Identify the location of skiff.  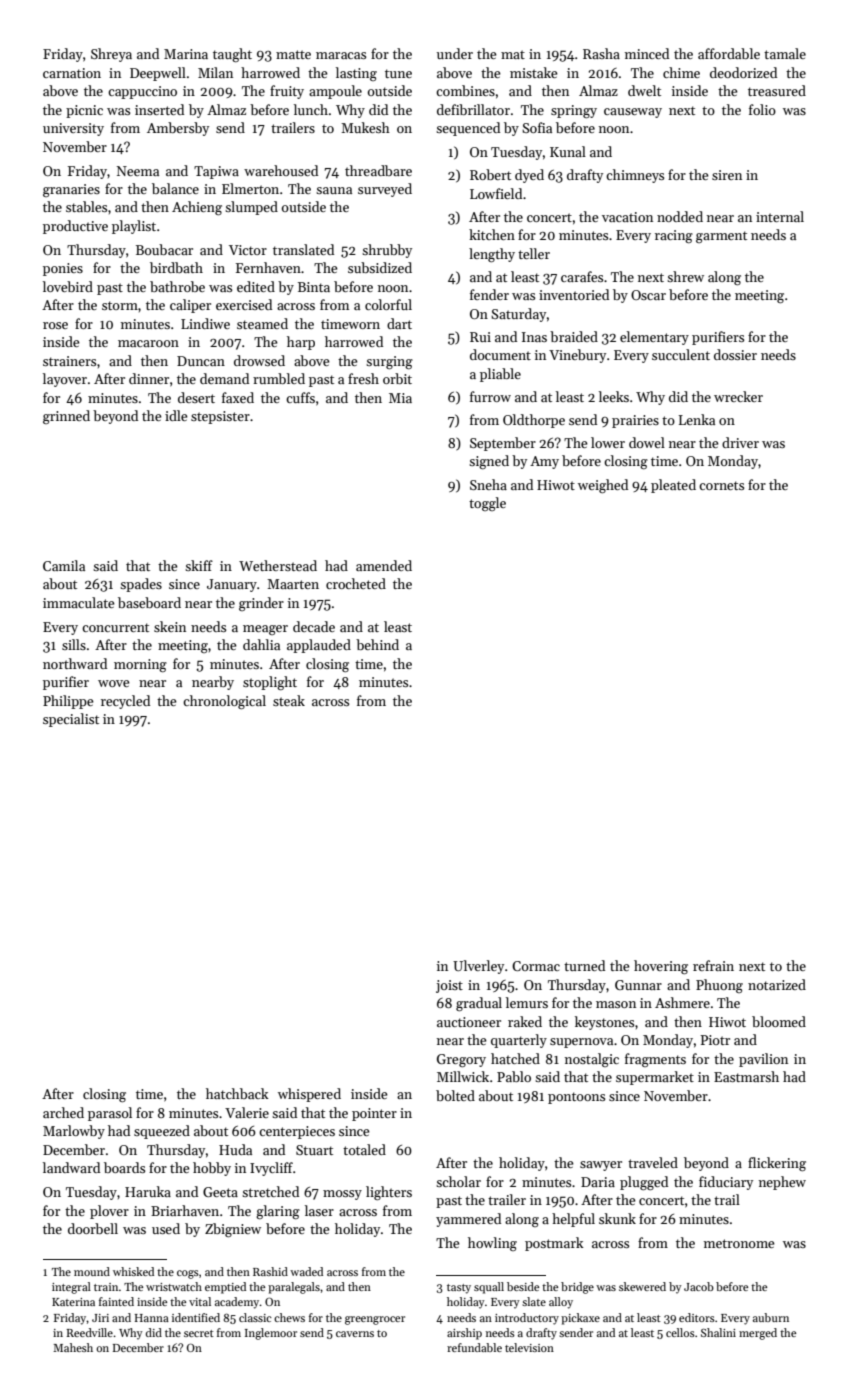
(199, 565).
